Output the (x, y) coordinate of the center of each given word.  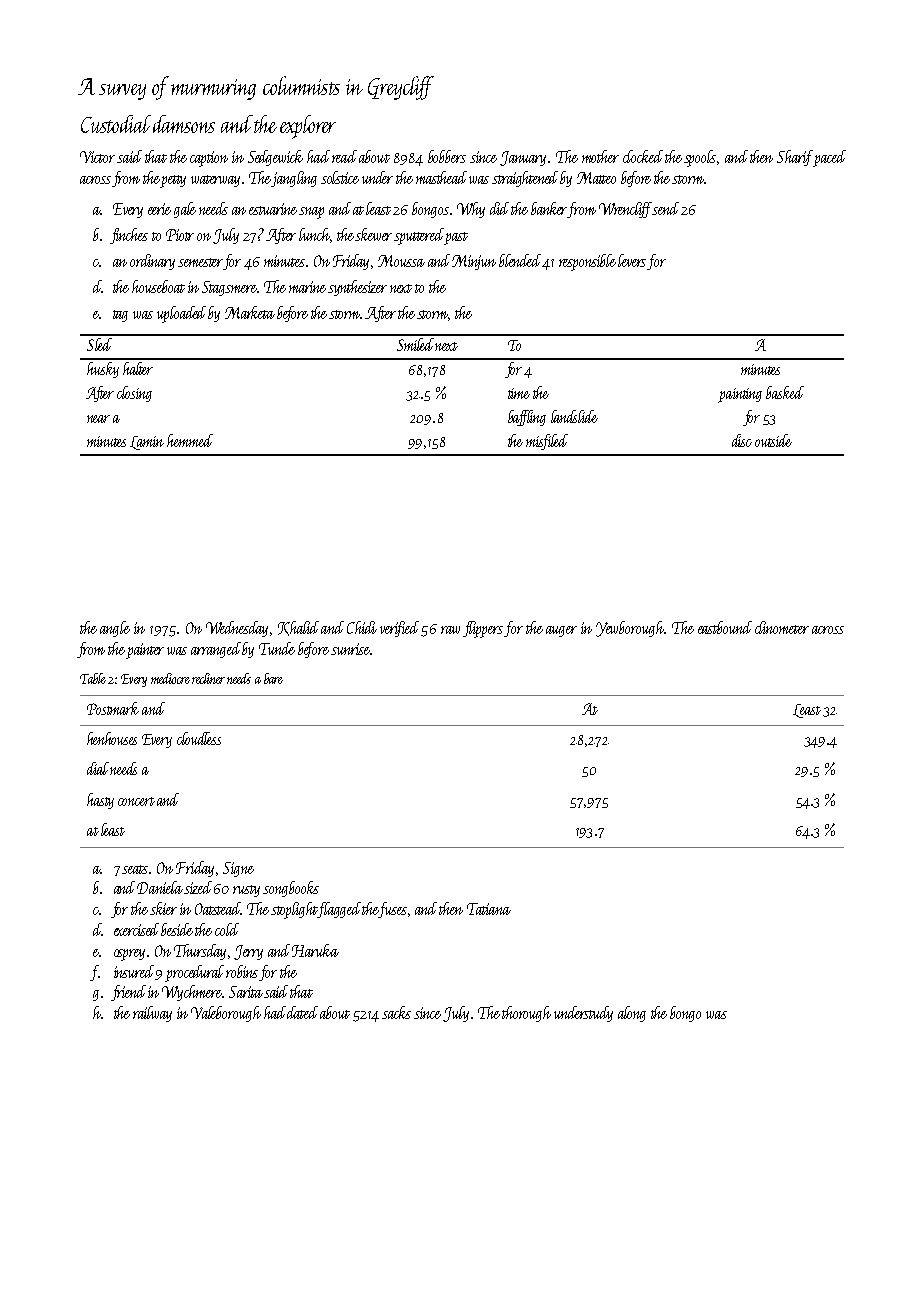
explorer (308, 127)
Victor (97, 157)
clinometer (782, 627)
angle (115, 629)
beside (177, 929)
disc (742, 440)
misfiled (547, 442)
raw (450, 630)
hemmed (190, 440)
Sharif (795, 158)
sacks (396, 1012)
